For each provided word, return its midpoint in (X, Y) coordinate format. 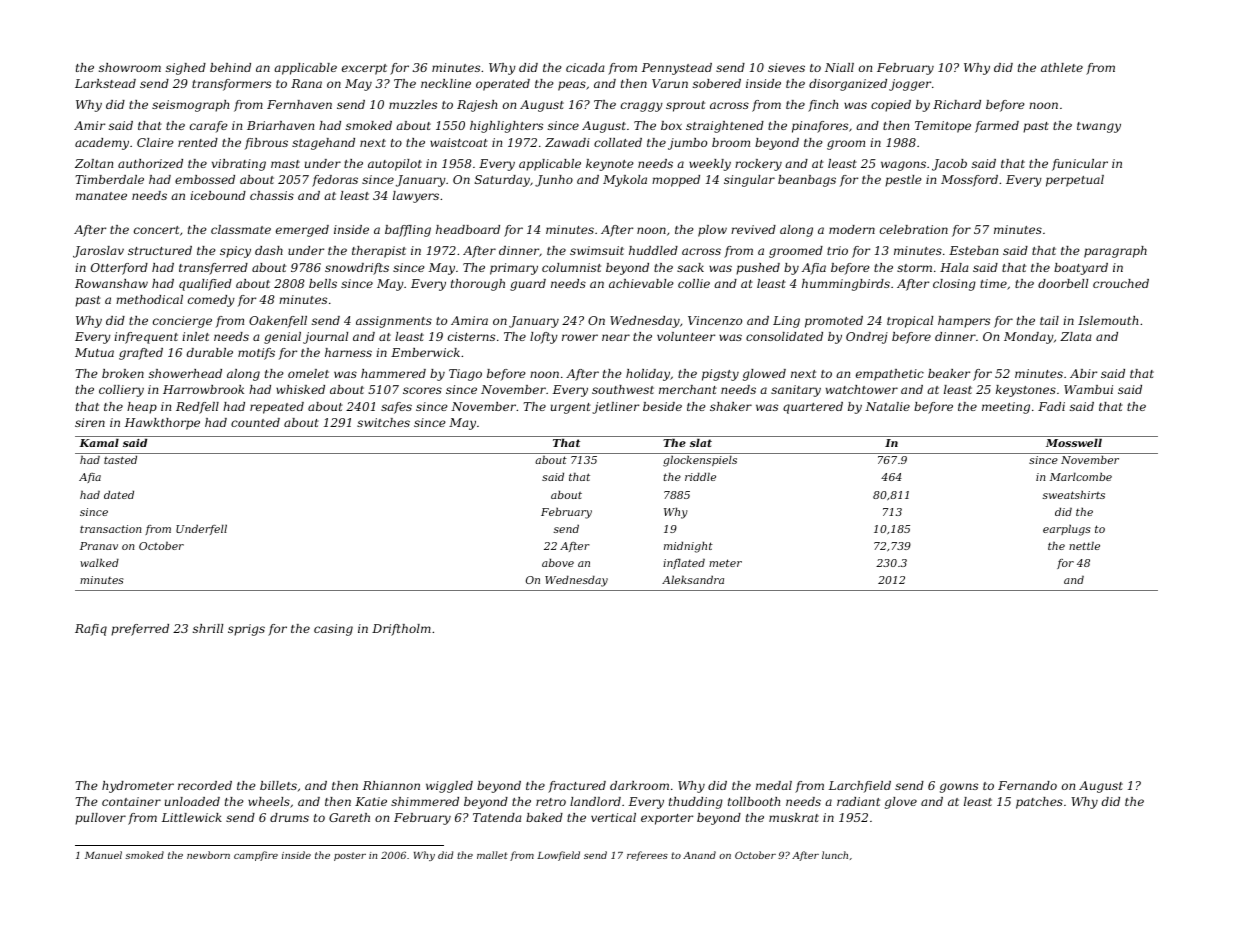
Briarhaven (280, 125)
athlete (1062, 67)
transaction (110, 529)
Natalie (887, 406)
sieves (786, 67)
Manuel (103, 855)
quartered (813, 408)
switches (383, 422)
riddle (700, 476)
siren (90, 422)
